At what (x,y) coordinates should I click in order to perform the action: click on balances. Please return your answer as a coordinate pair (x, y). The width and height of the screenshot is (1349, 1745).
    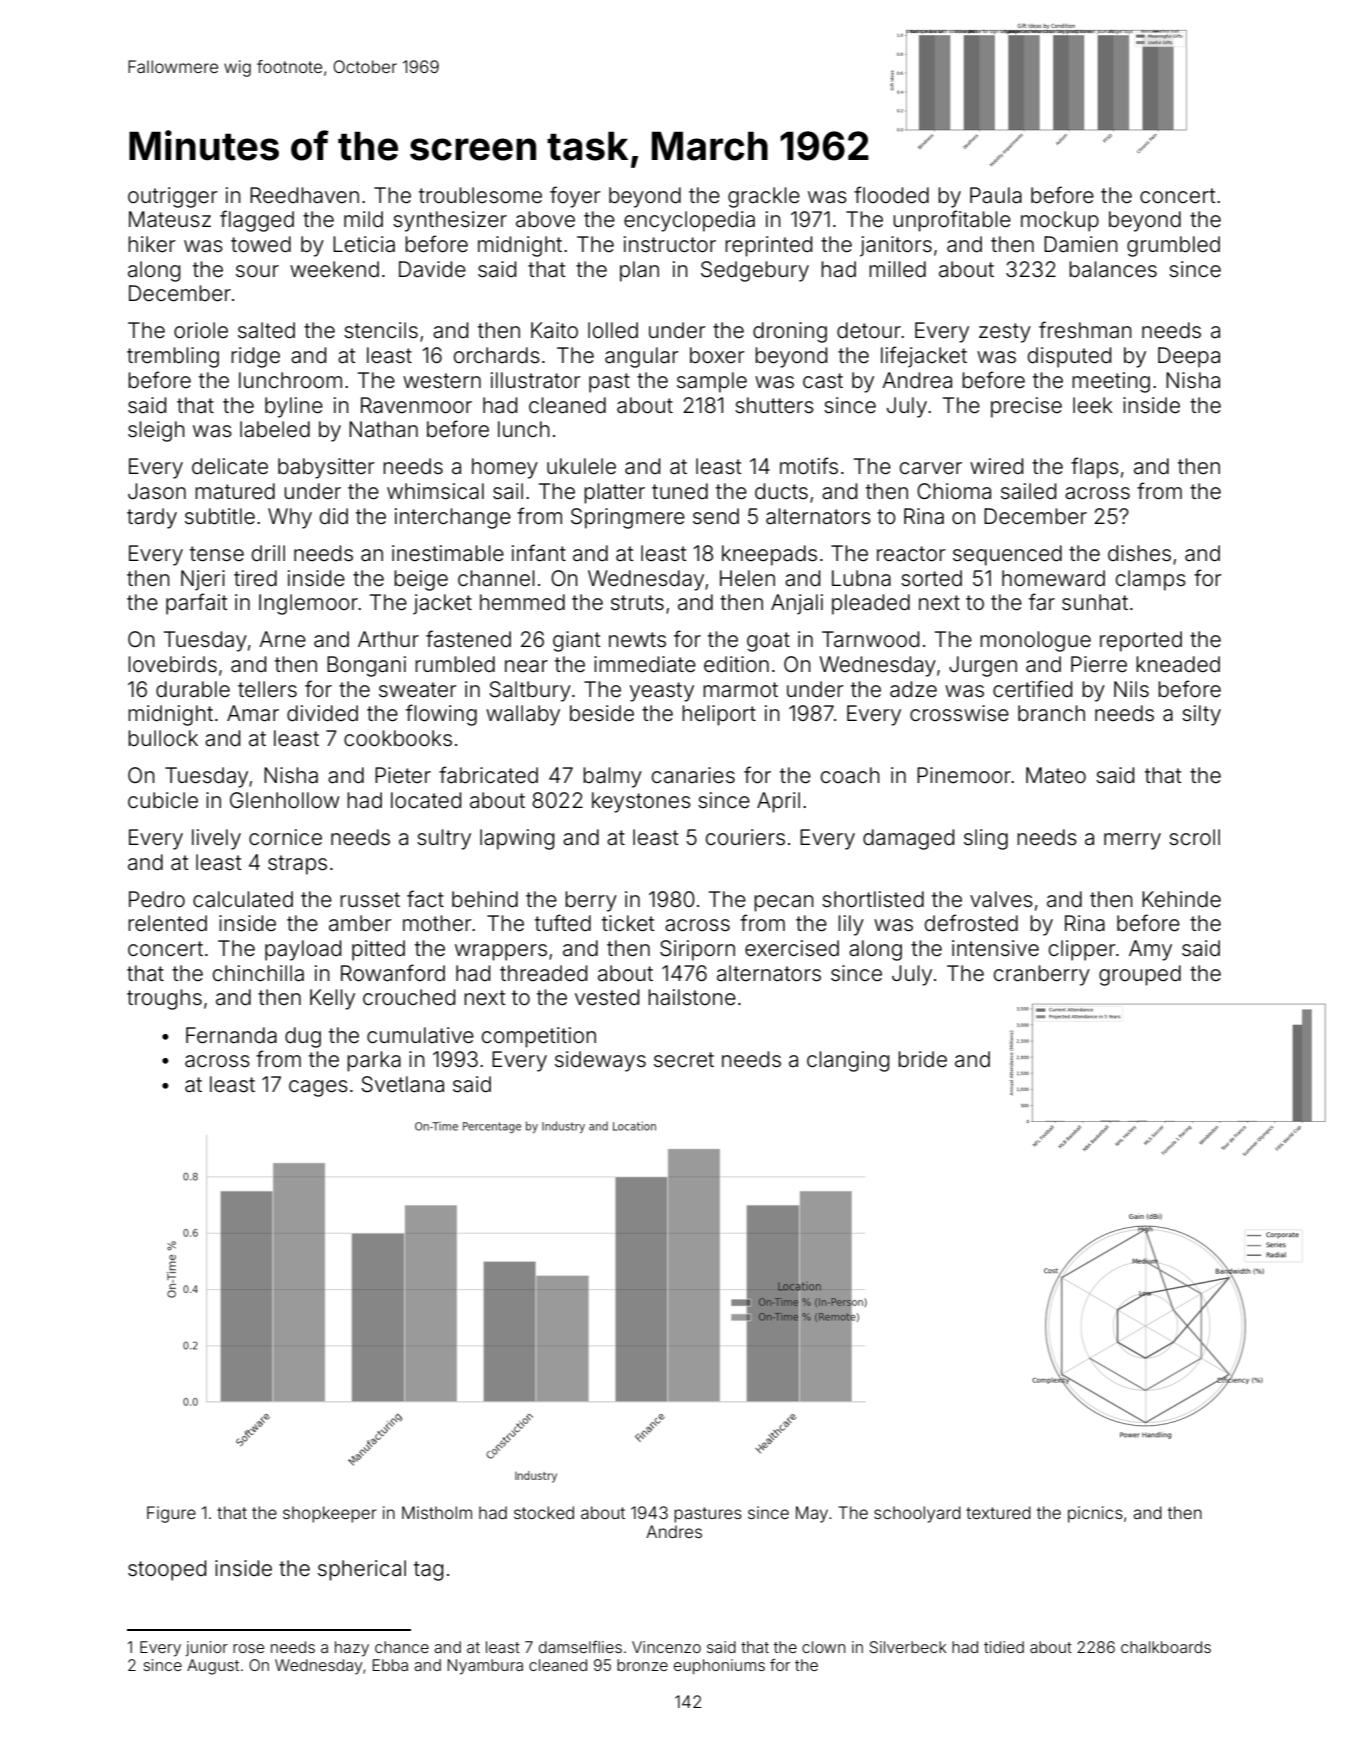
    Looking at the image, I should click on (1113, 269).
